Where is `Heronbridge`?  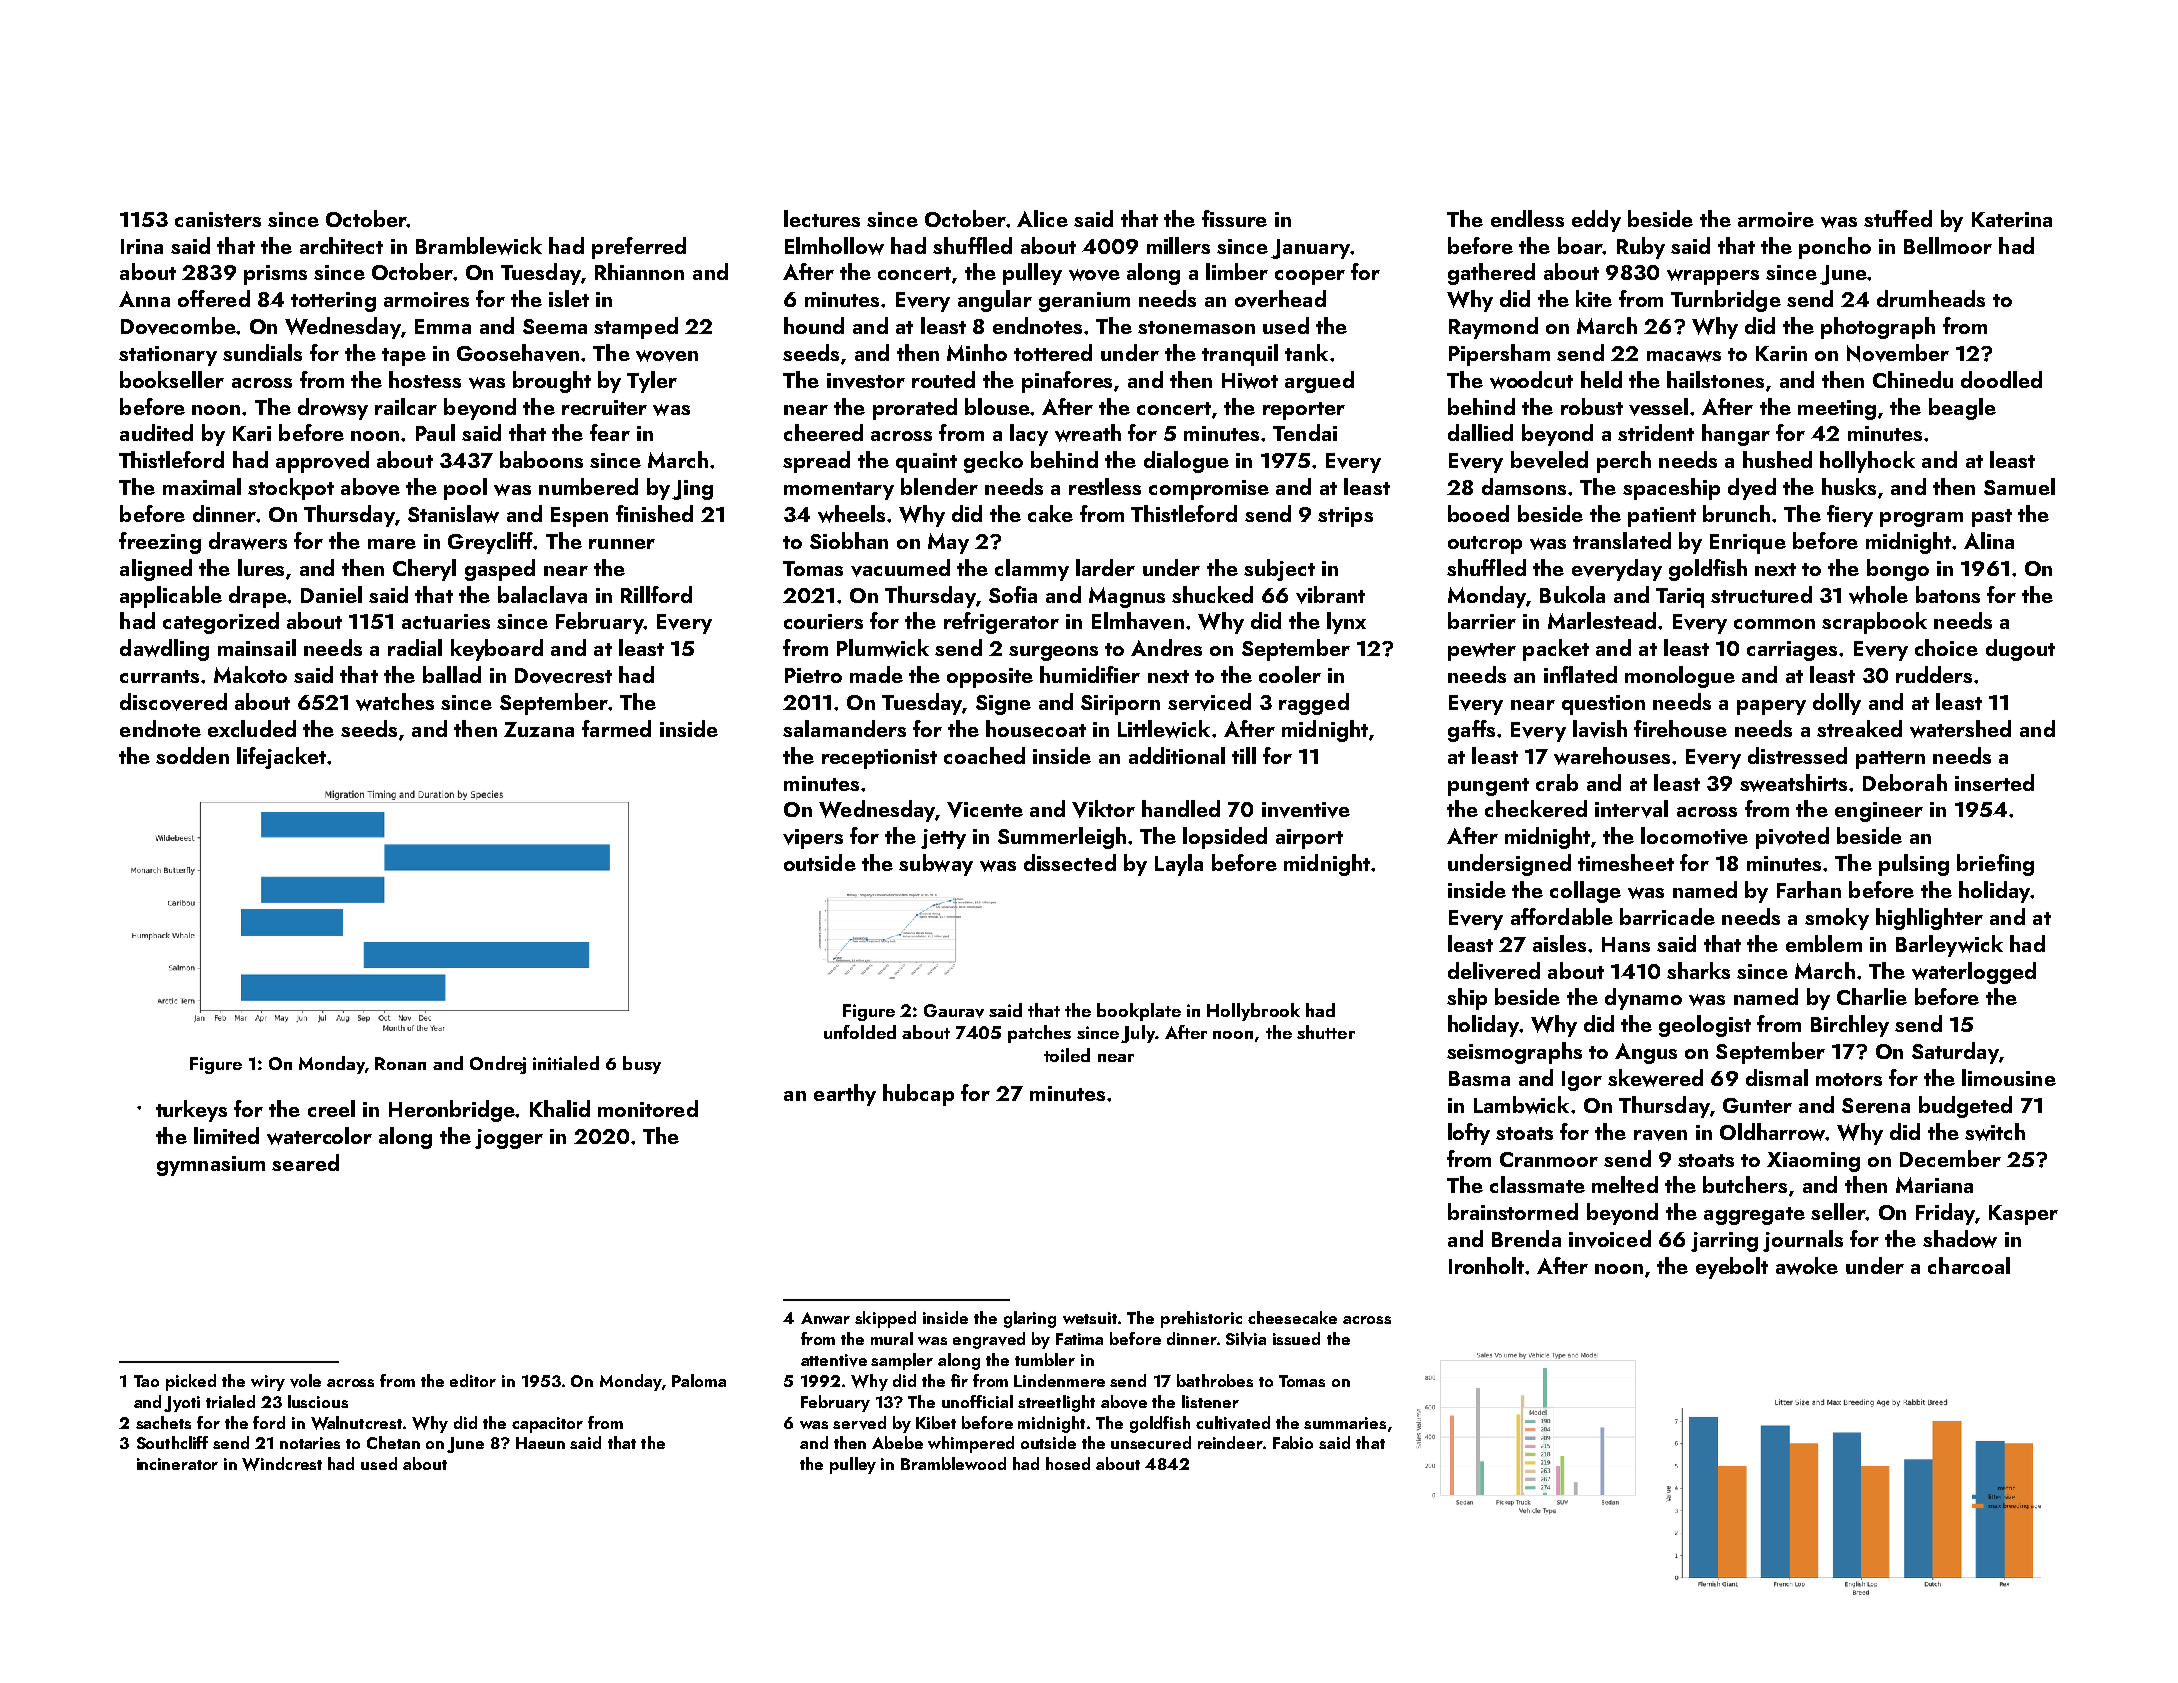 Heronbridge is located at coordinates (452, 1111).
